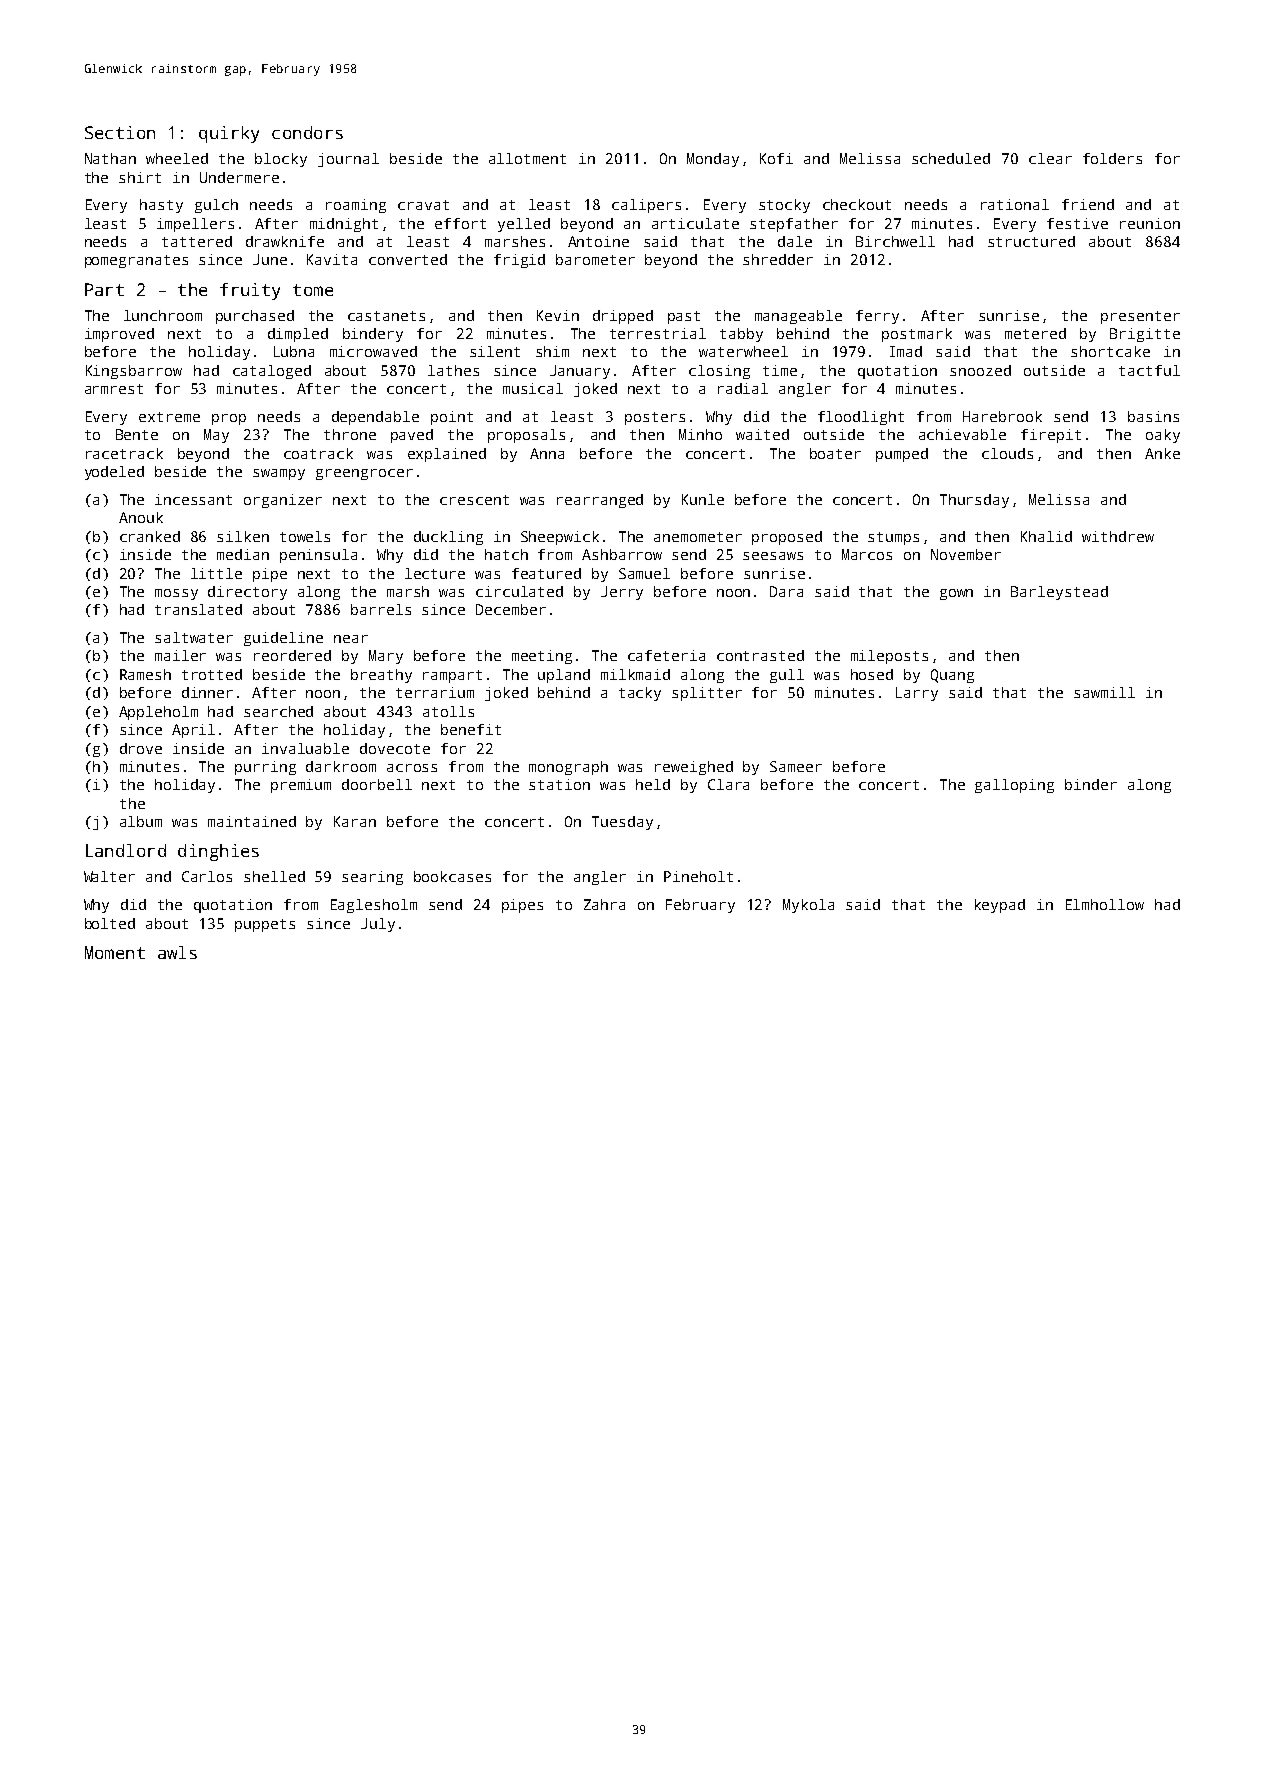 This document has width=1264, height=1787. I want to click on scheduled, so click(951, 158).
